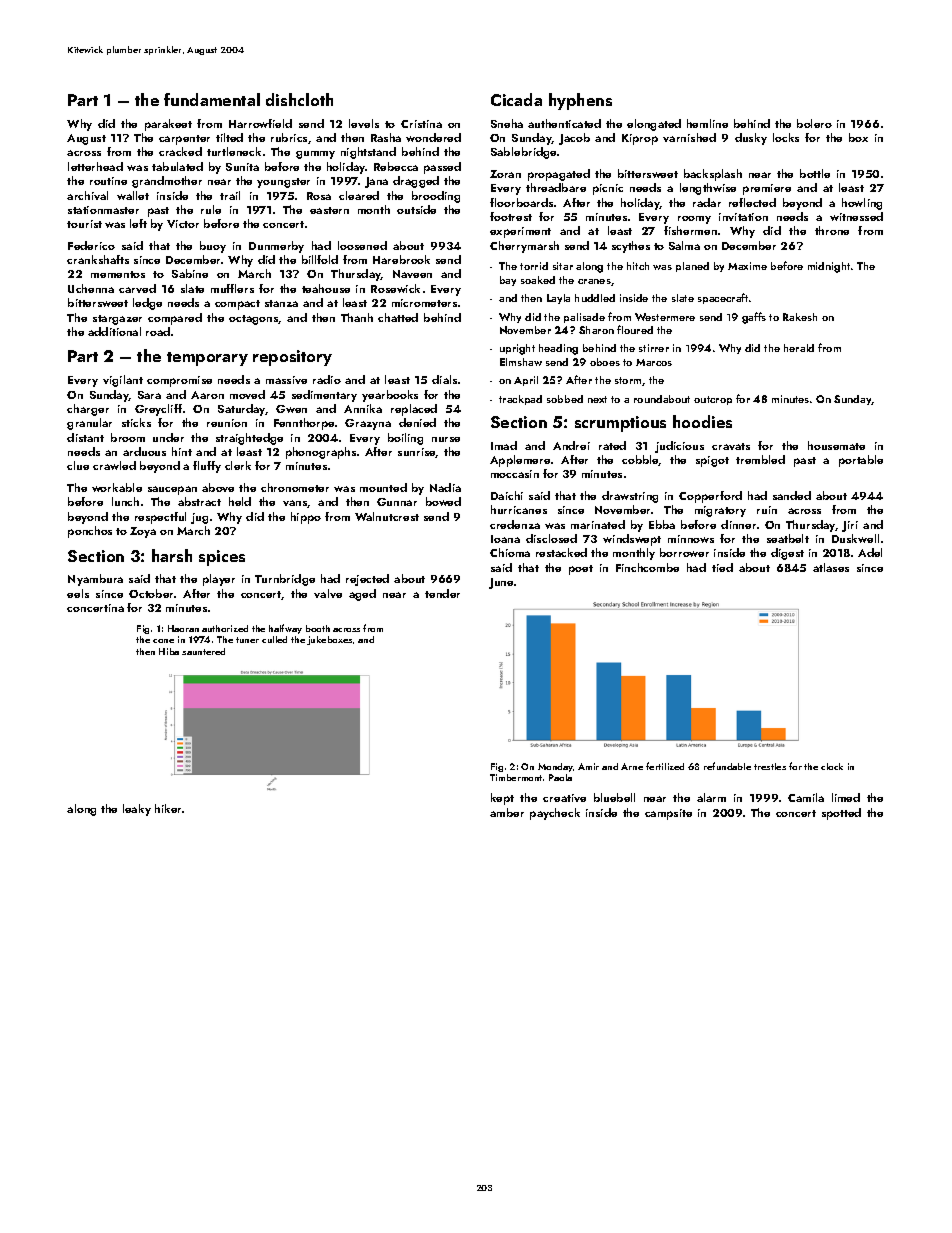  What do you see at coordinates (632, 540) in the screenshot?
I see `windswept` at bounding box center [632, 540].
